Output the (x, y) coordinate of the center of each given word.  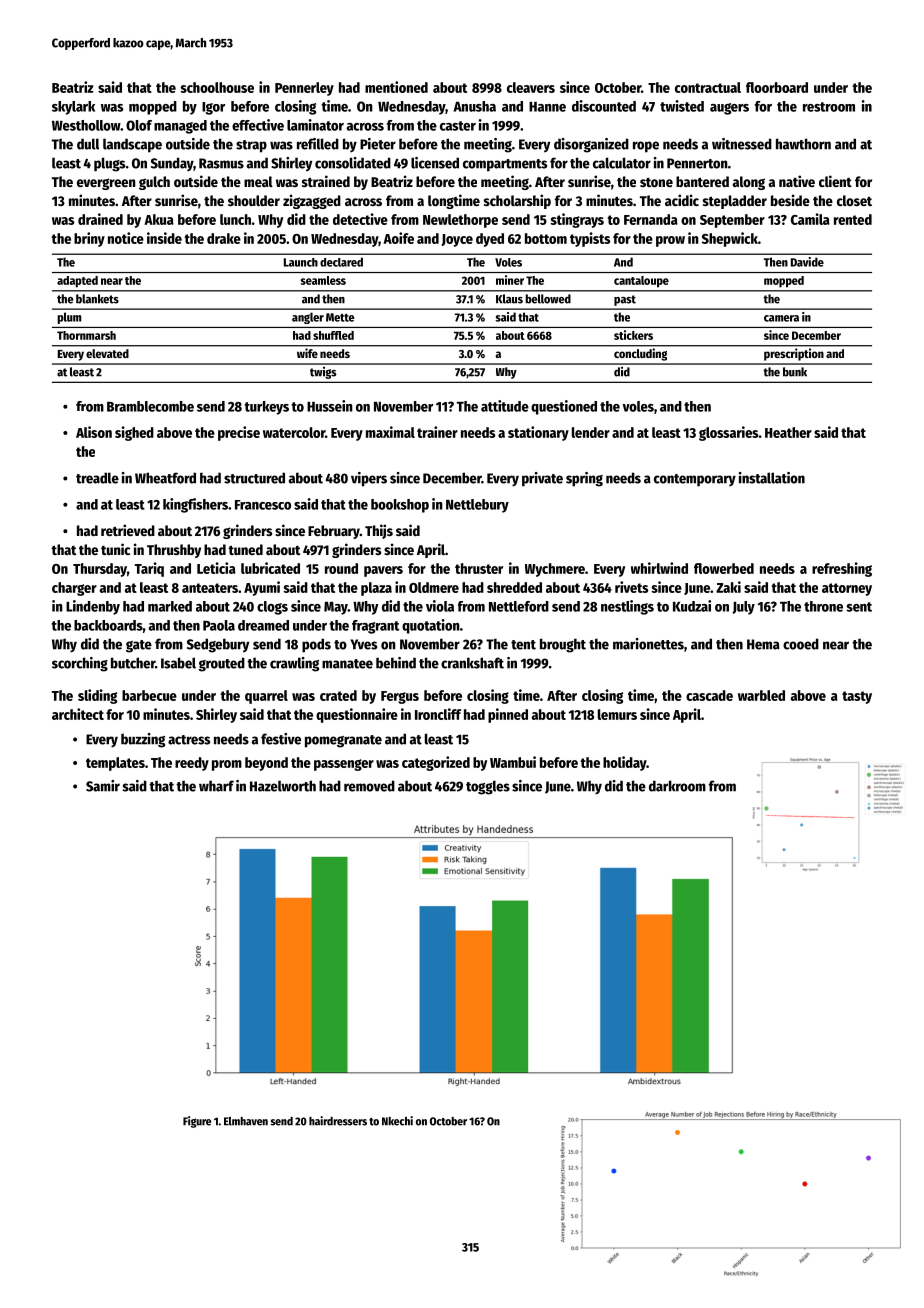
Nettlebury (477, 506)
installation (772, 478)
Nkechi (397, 1121)
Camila (810, 219)
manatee (347, 664)
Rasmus (221, 163)
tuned (245, 549)
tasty (857, 697)
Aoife (398, 238)
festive (281, 739)
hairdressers (338, 1121)
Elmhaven (246, 1121)
